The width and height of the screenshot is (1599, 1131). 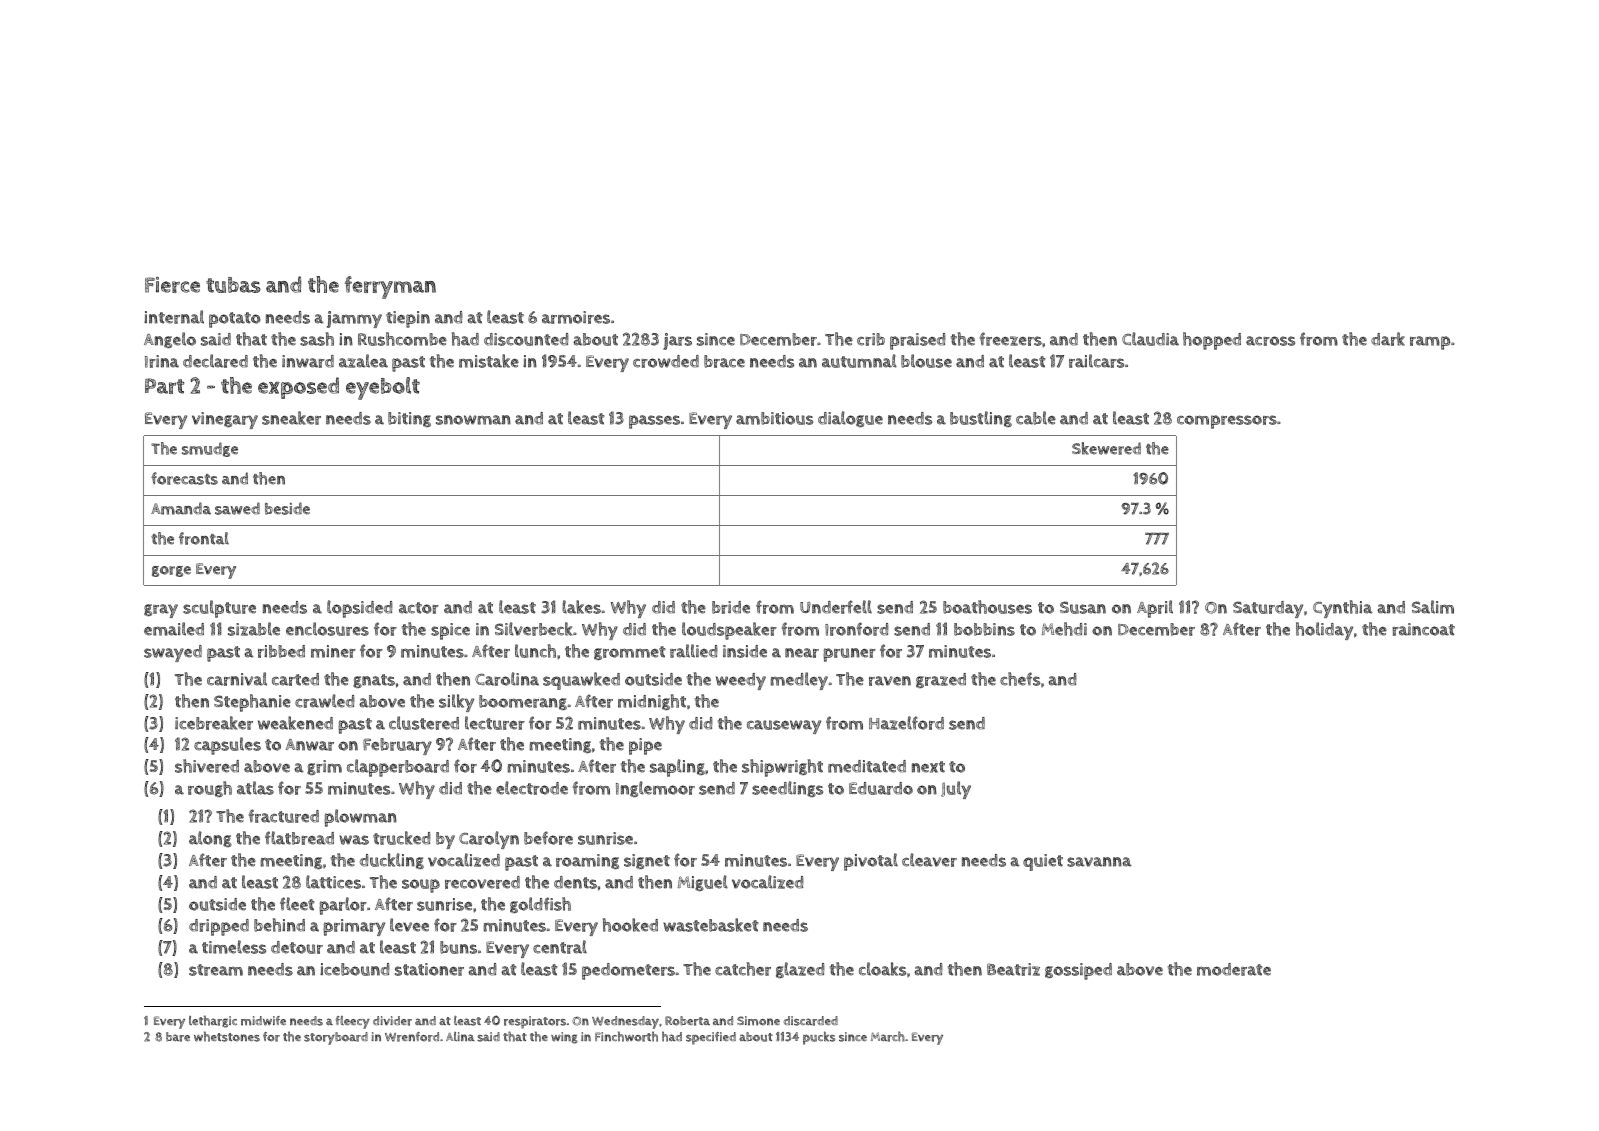 What do you see at coordinates (784, 727) in the screenshot?
I see `causeway` at bounding box center [784, 727].
